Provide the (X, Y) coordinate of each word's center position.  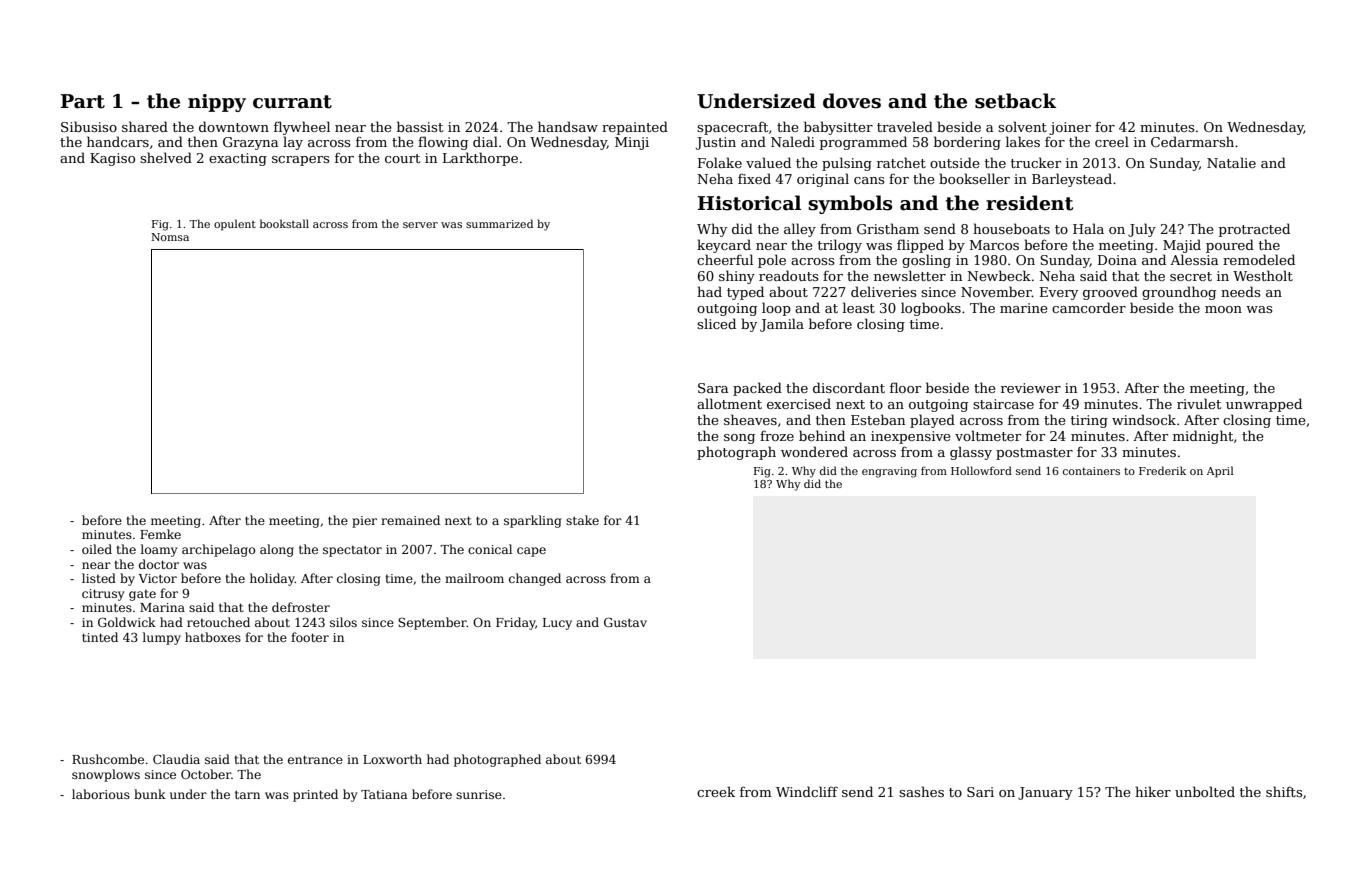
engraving (889, 472)
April (1220, 472)
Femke (160, 534)
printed (315, 795)
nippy (217, 103)
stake (582, 520)
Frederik (1162, 470)
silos (343, 622)
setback (1015, 101)
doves (852, 101)
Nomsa (170, 237)
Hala (1088, 228)
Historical (749, 203)
